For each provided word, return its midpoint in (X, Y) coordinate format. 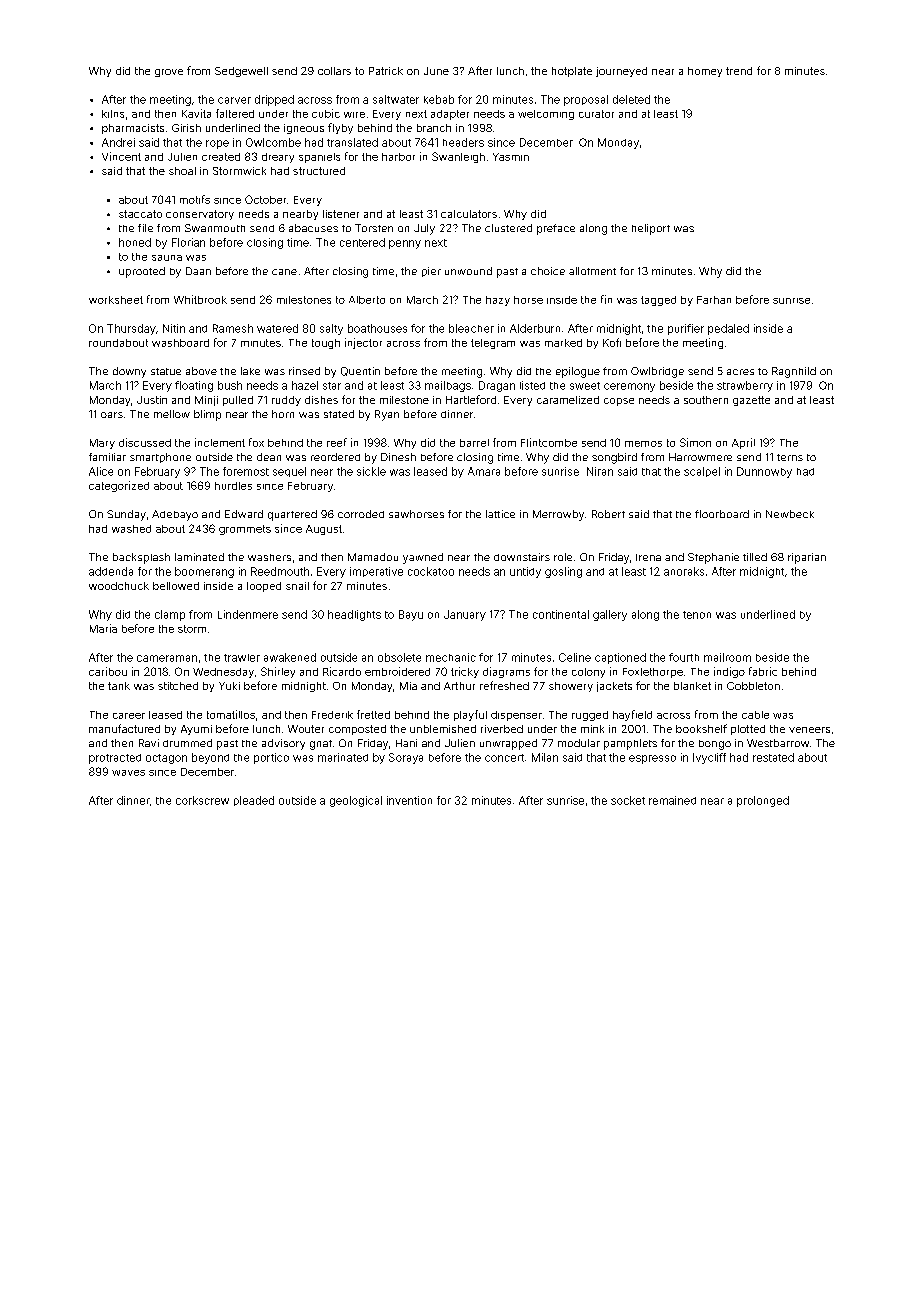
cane (284, 272)
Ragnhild (794, 372)
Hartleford (471, 399)
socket (628, 800)
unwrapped (508, 744)
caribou (108, 671)
